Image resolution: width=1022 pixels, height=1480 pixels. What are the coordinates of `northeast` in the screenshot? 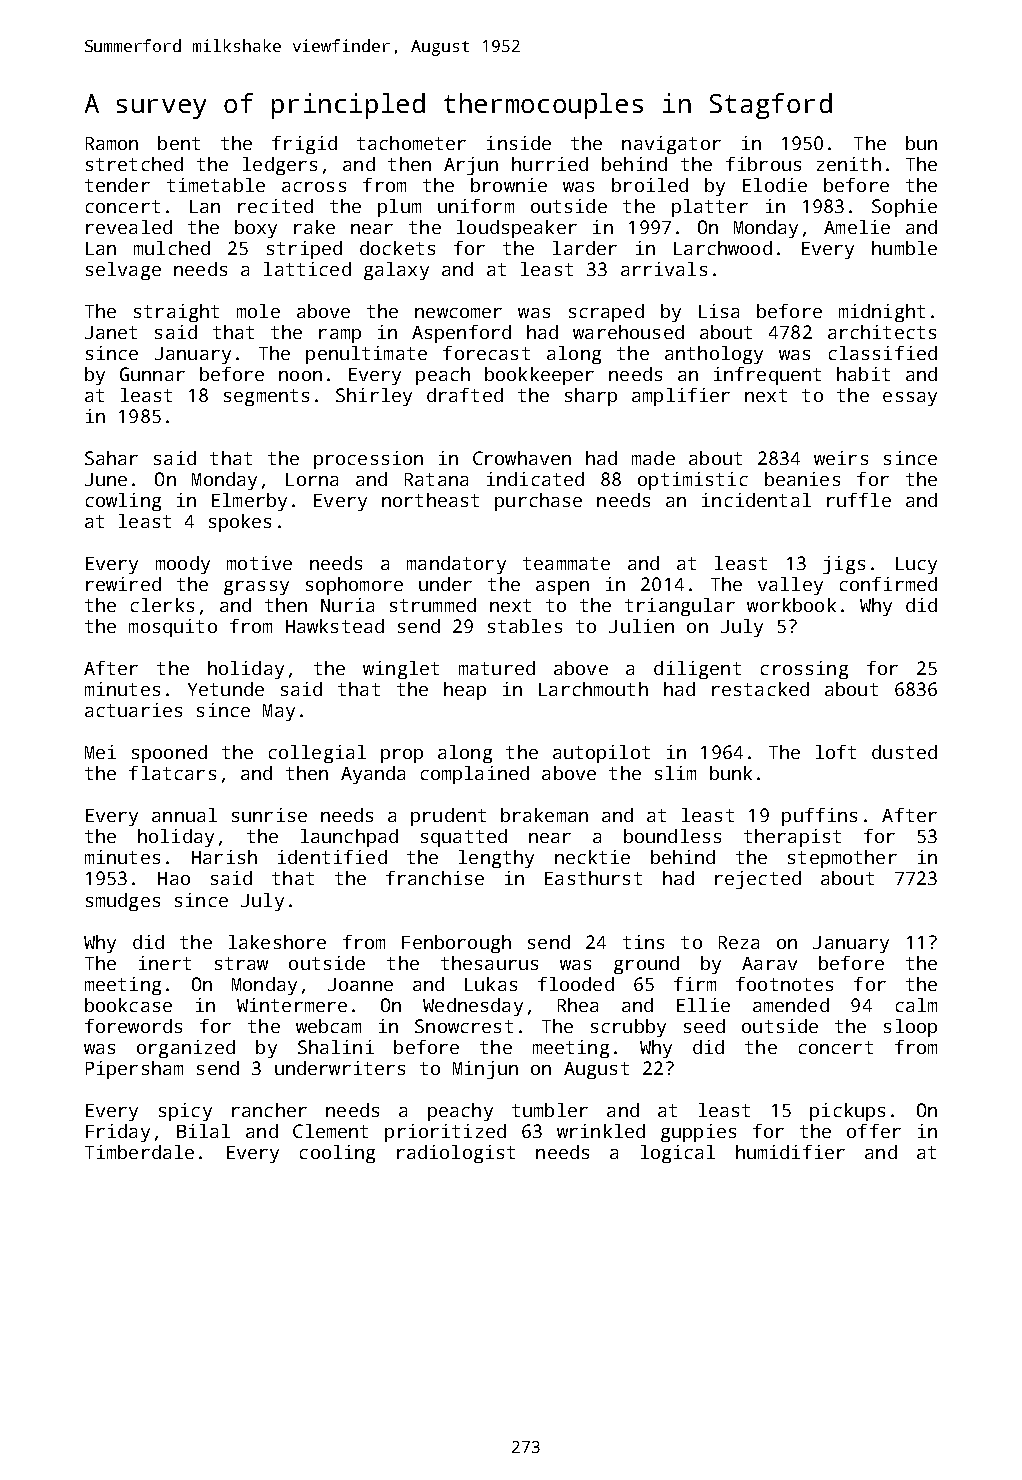 It's located at (430, 500).
